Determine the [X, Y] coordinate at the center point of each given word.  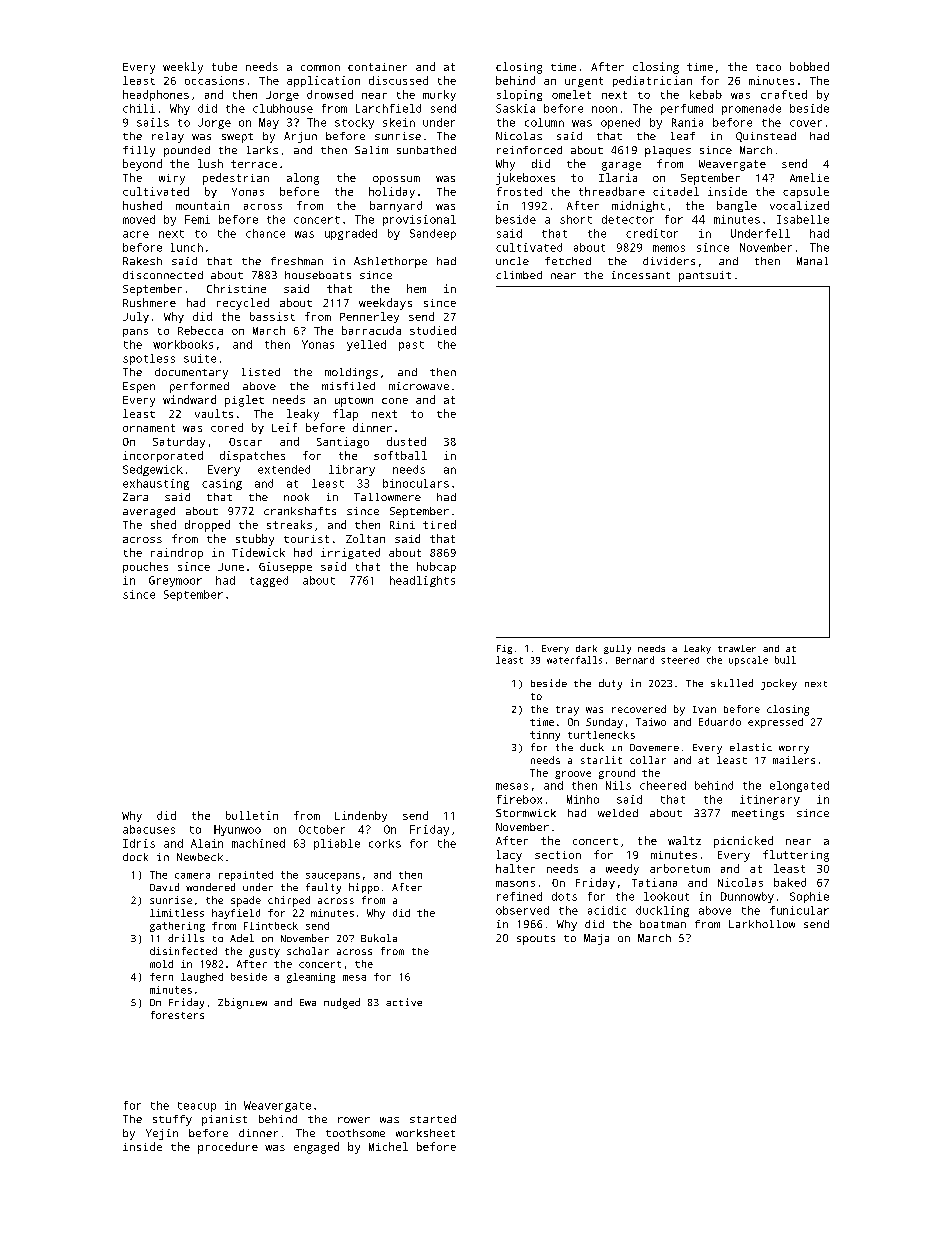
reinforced [529, 150]
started [433, 1119]
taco [768, 67]
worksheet [425, 1133]
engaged [316, 1148]
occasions [214, 80]
